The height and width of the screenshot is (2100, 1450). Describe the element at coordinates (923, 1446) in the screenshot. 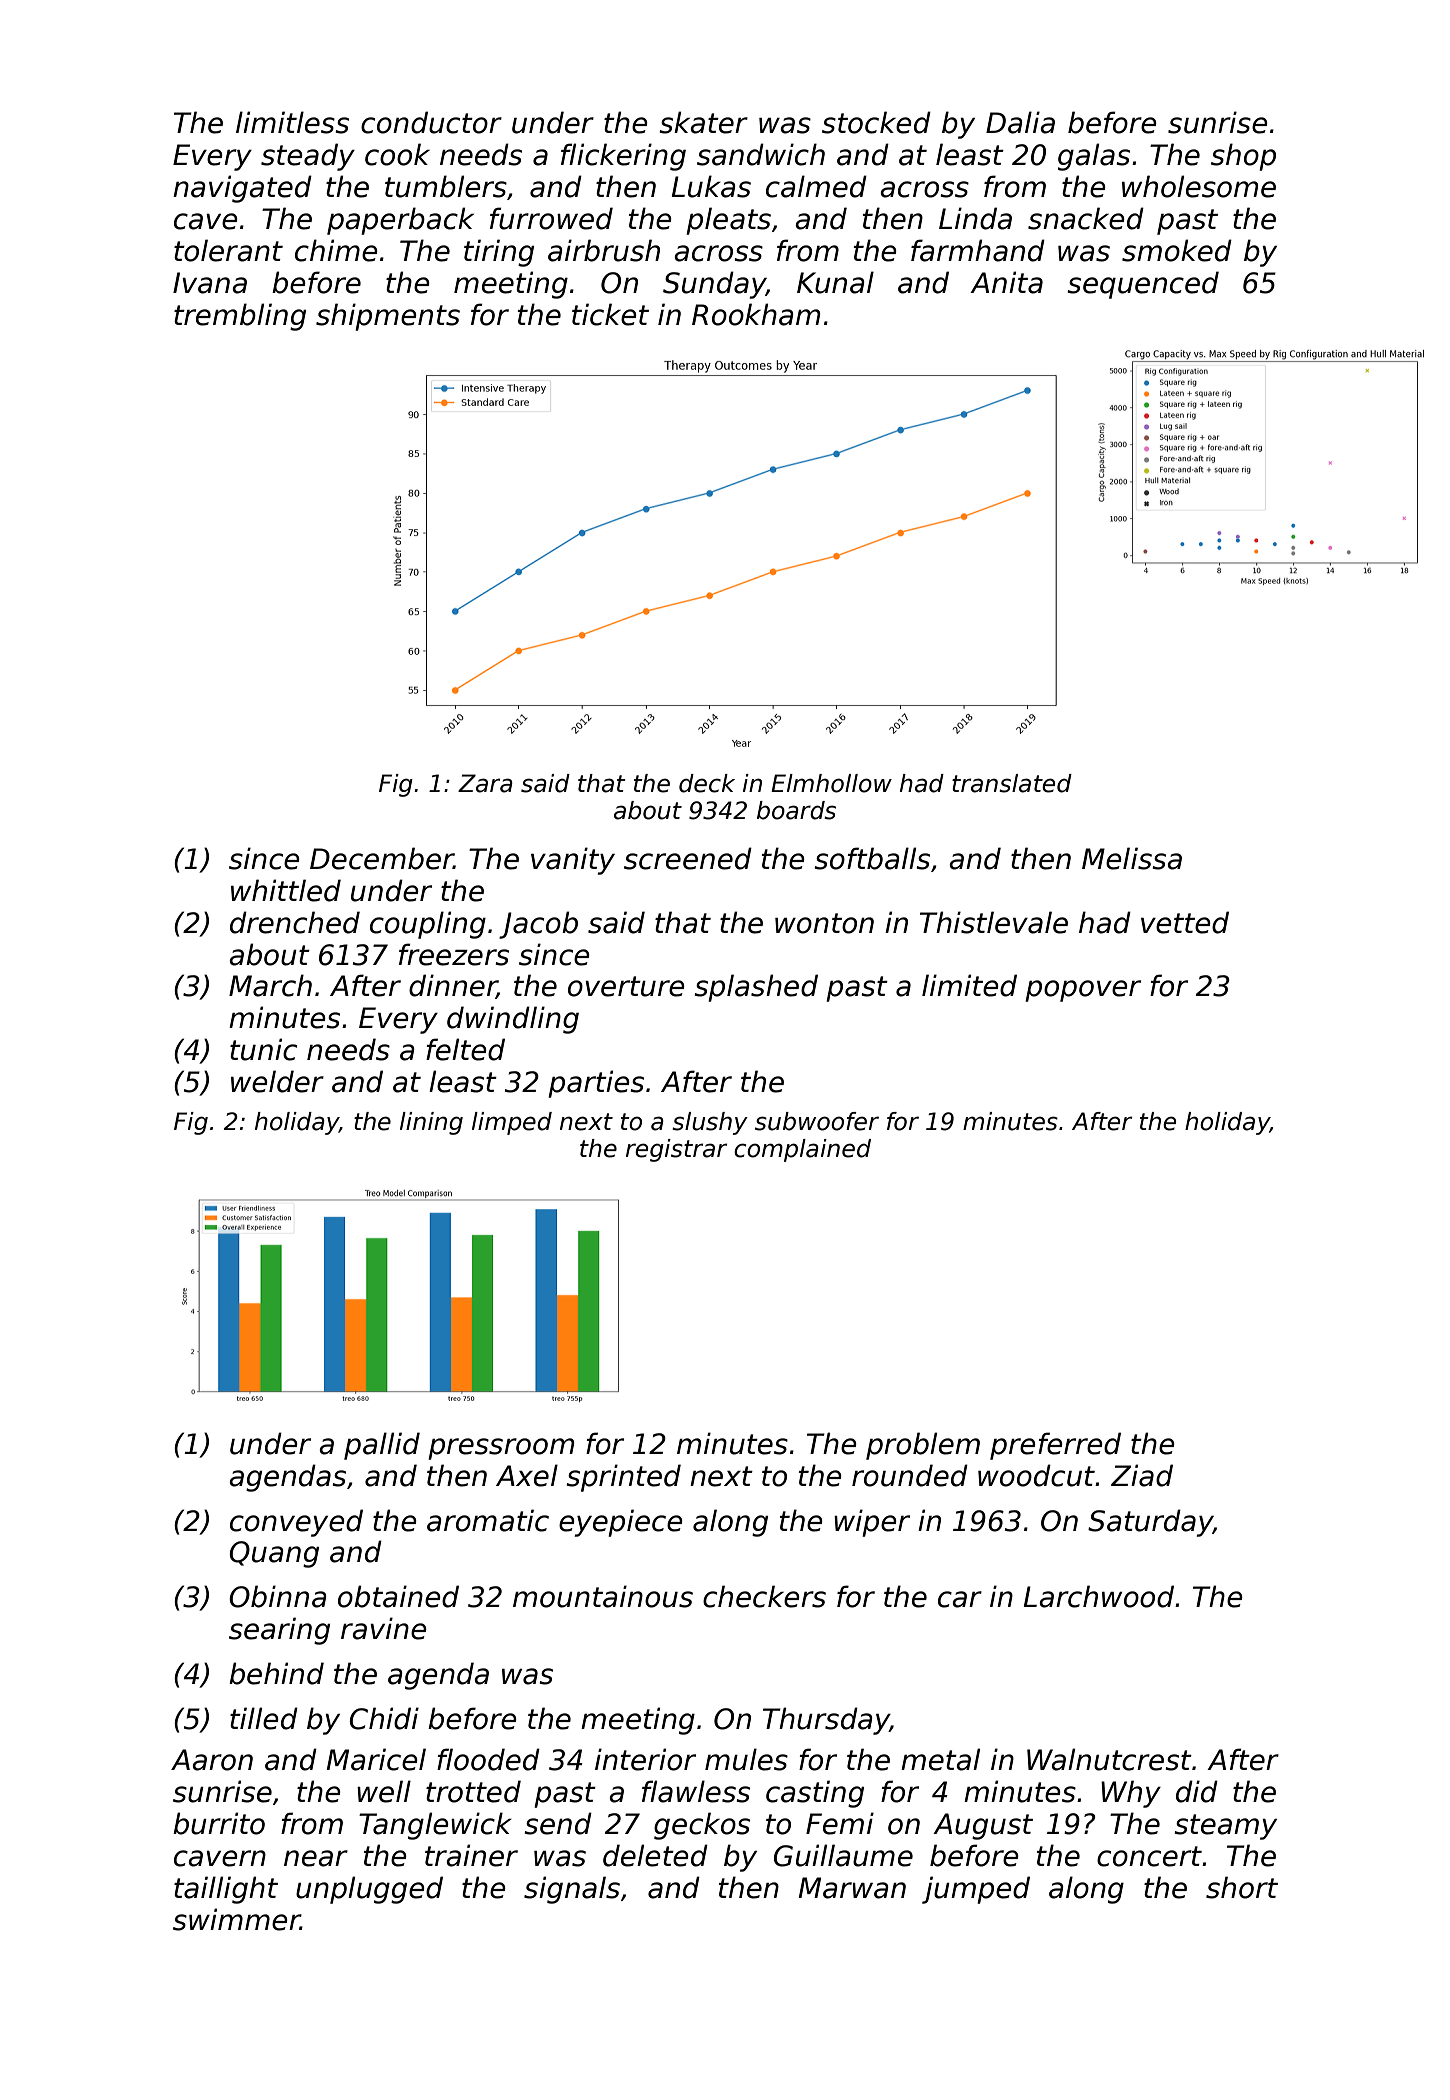

I see `problem` at that location.
